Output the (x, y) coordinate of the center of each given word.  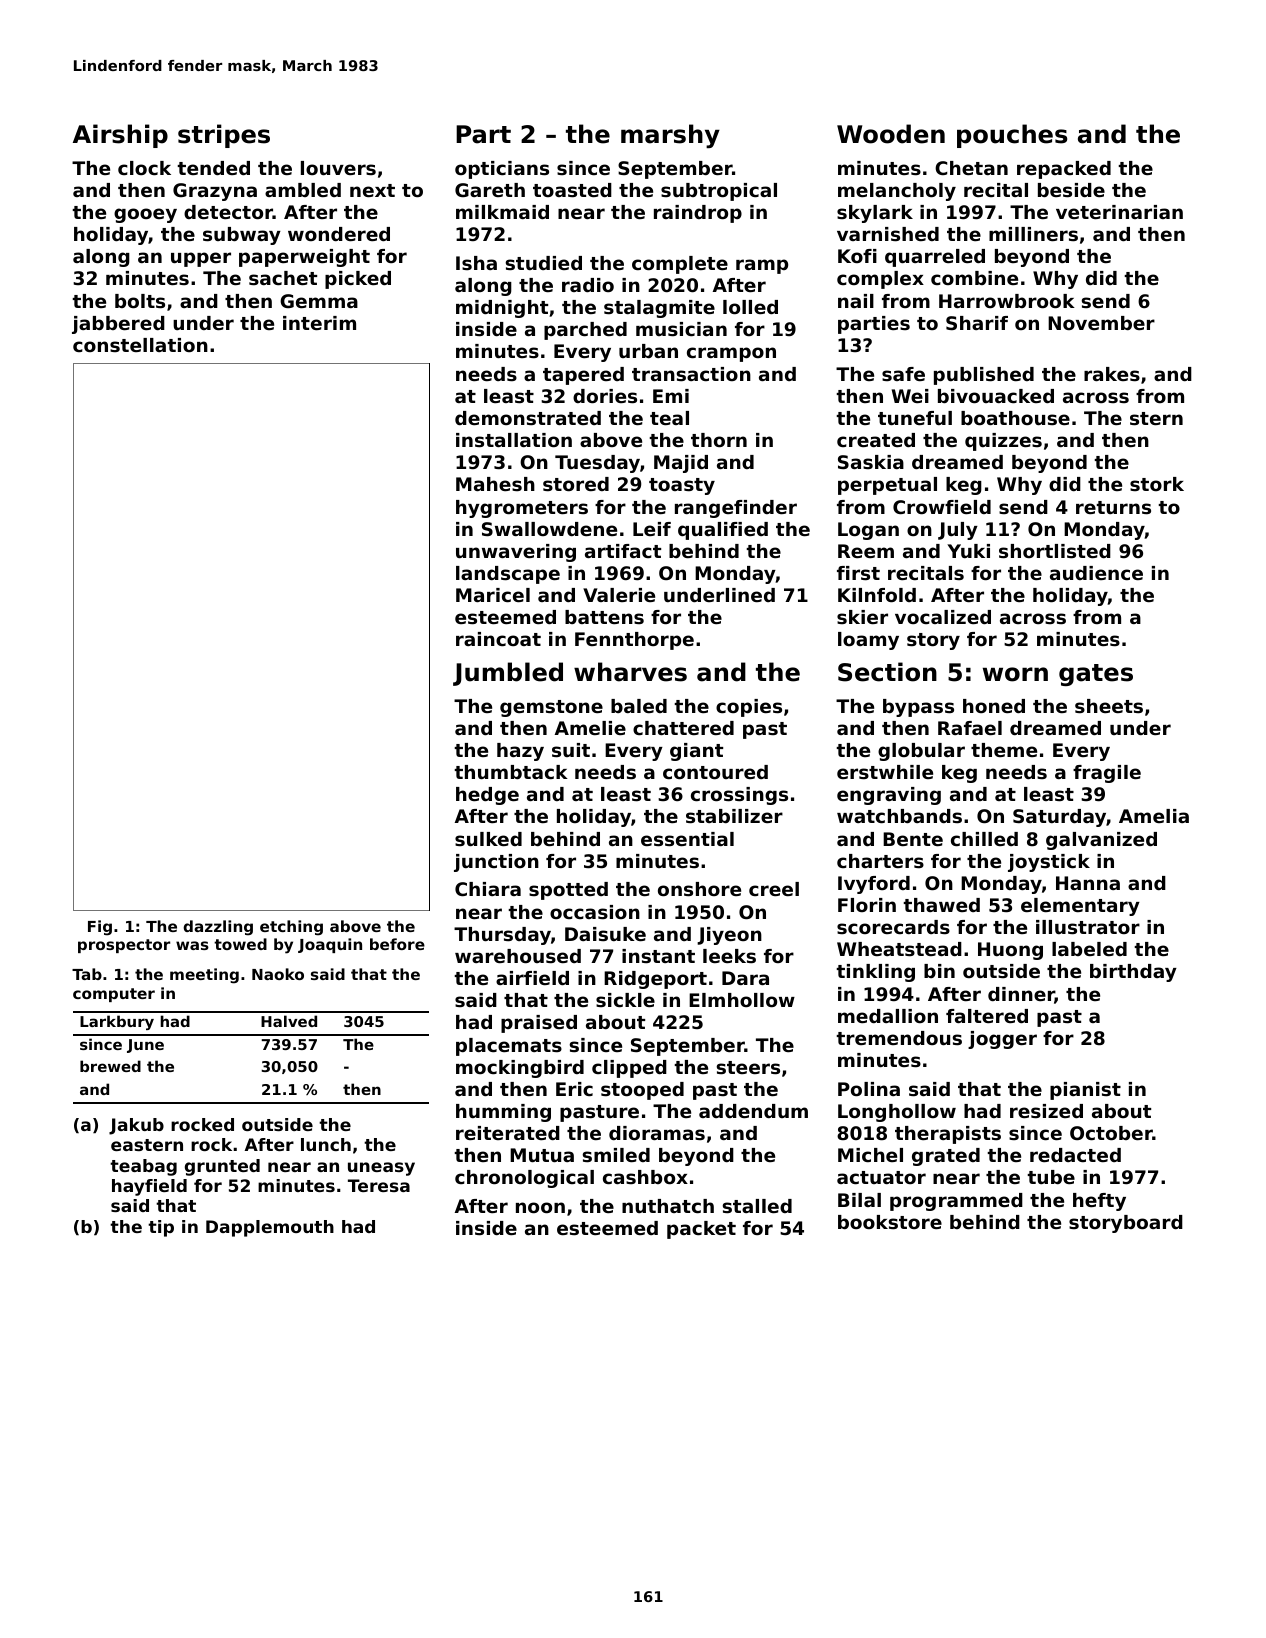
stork (1157, 484)
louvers (338, 168)
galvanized (1101, 841)
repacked (1064, 170)
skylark (875, 214)
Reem (866, 551)
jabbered (118, 325)
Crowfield (942, 507)
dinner (1021, 995)
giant (696, 752)
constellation (140, 345)
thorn (719, 440)
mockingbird (520, 1069)
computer (114, 995)
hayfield (149, 1187)
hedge (487, 796)
